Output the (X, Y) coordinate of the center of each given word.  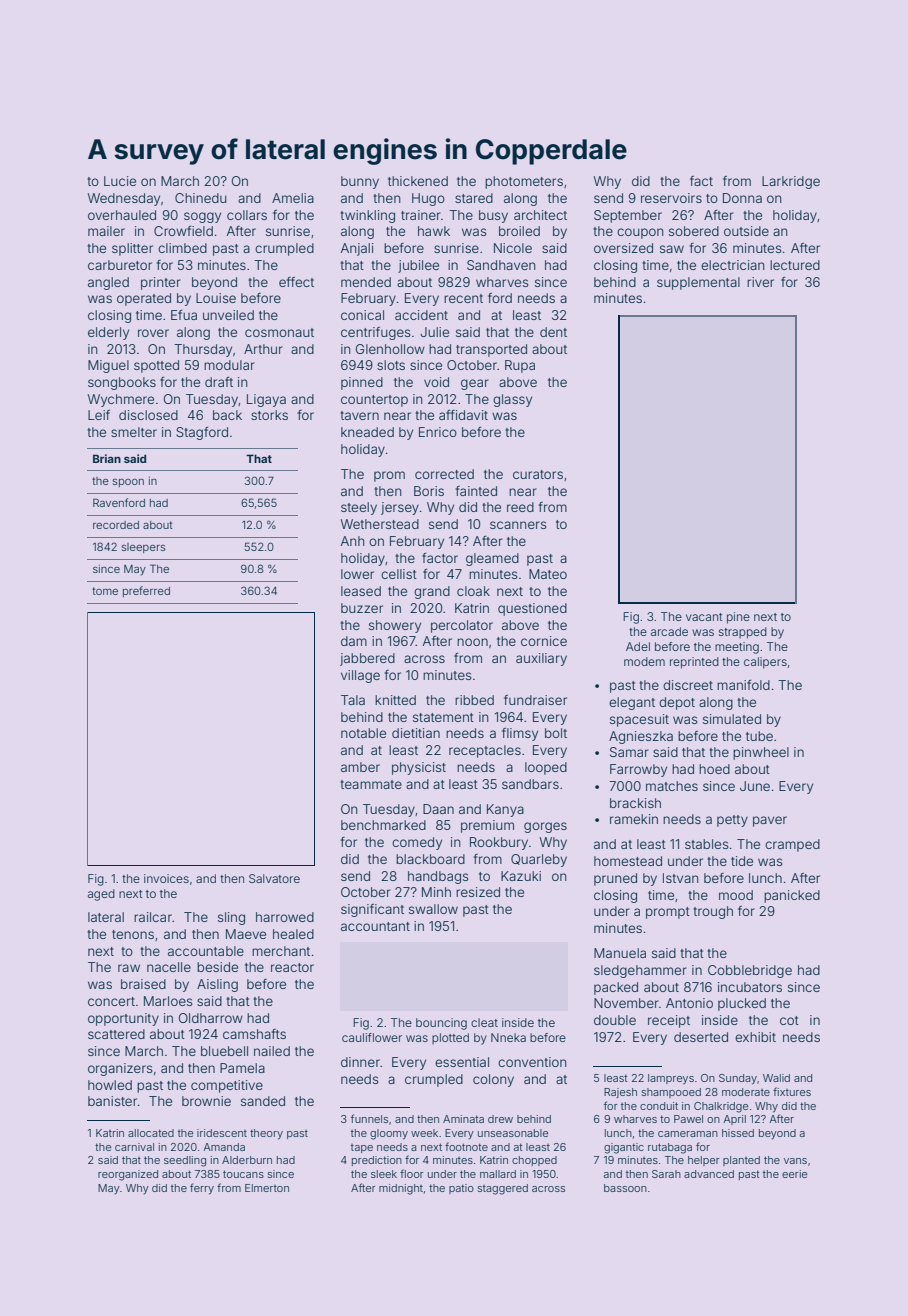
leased (361, 591)
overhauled (122, 215)
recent (463, 298)
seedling (185, 1161)
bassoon (625, 1188)
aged (101, 895)
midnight (401, 1189)
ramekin (634, 819)
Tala (353, 700)
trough (713, 912)
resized (478, 892)
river (760, 282)
